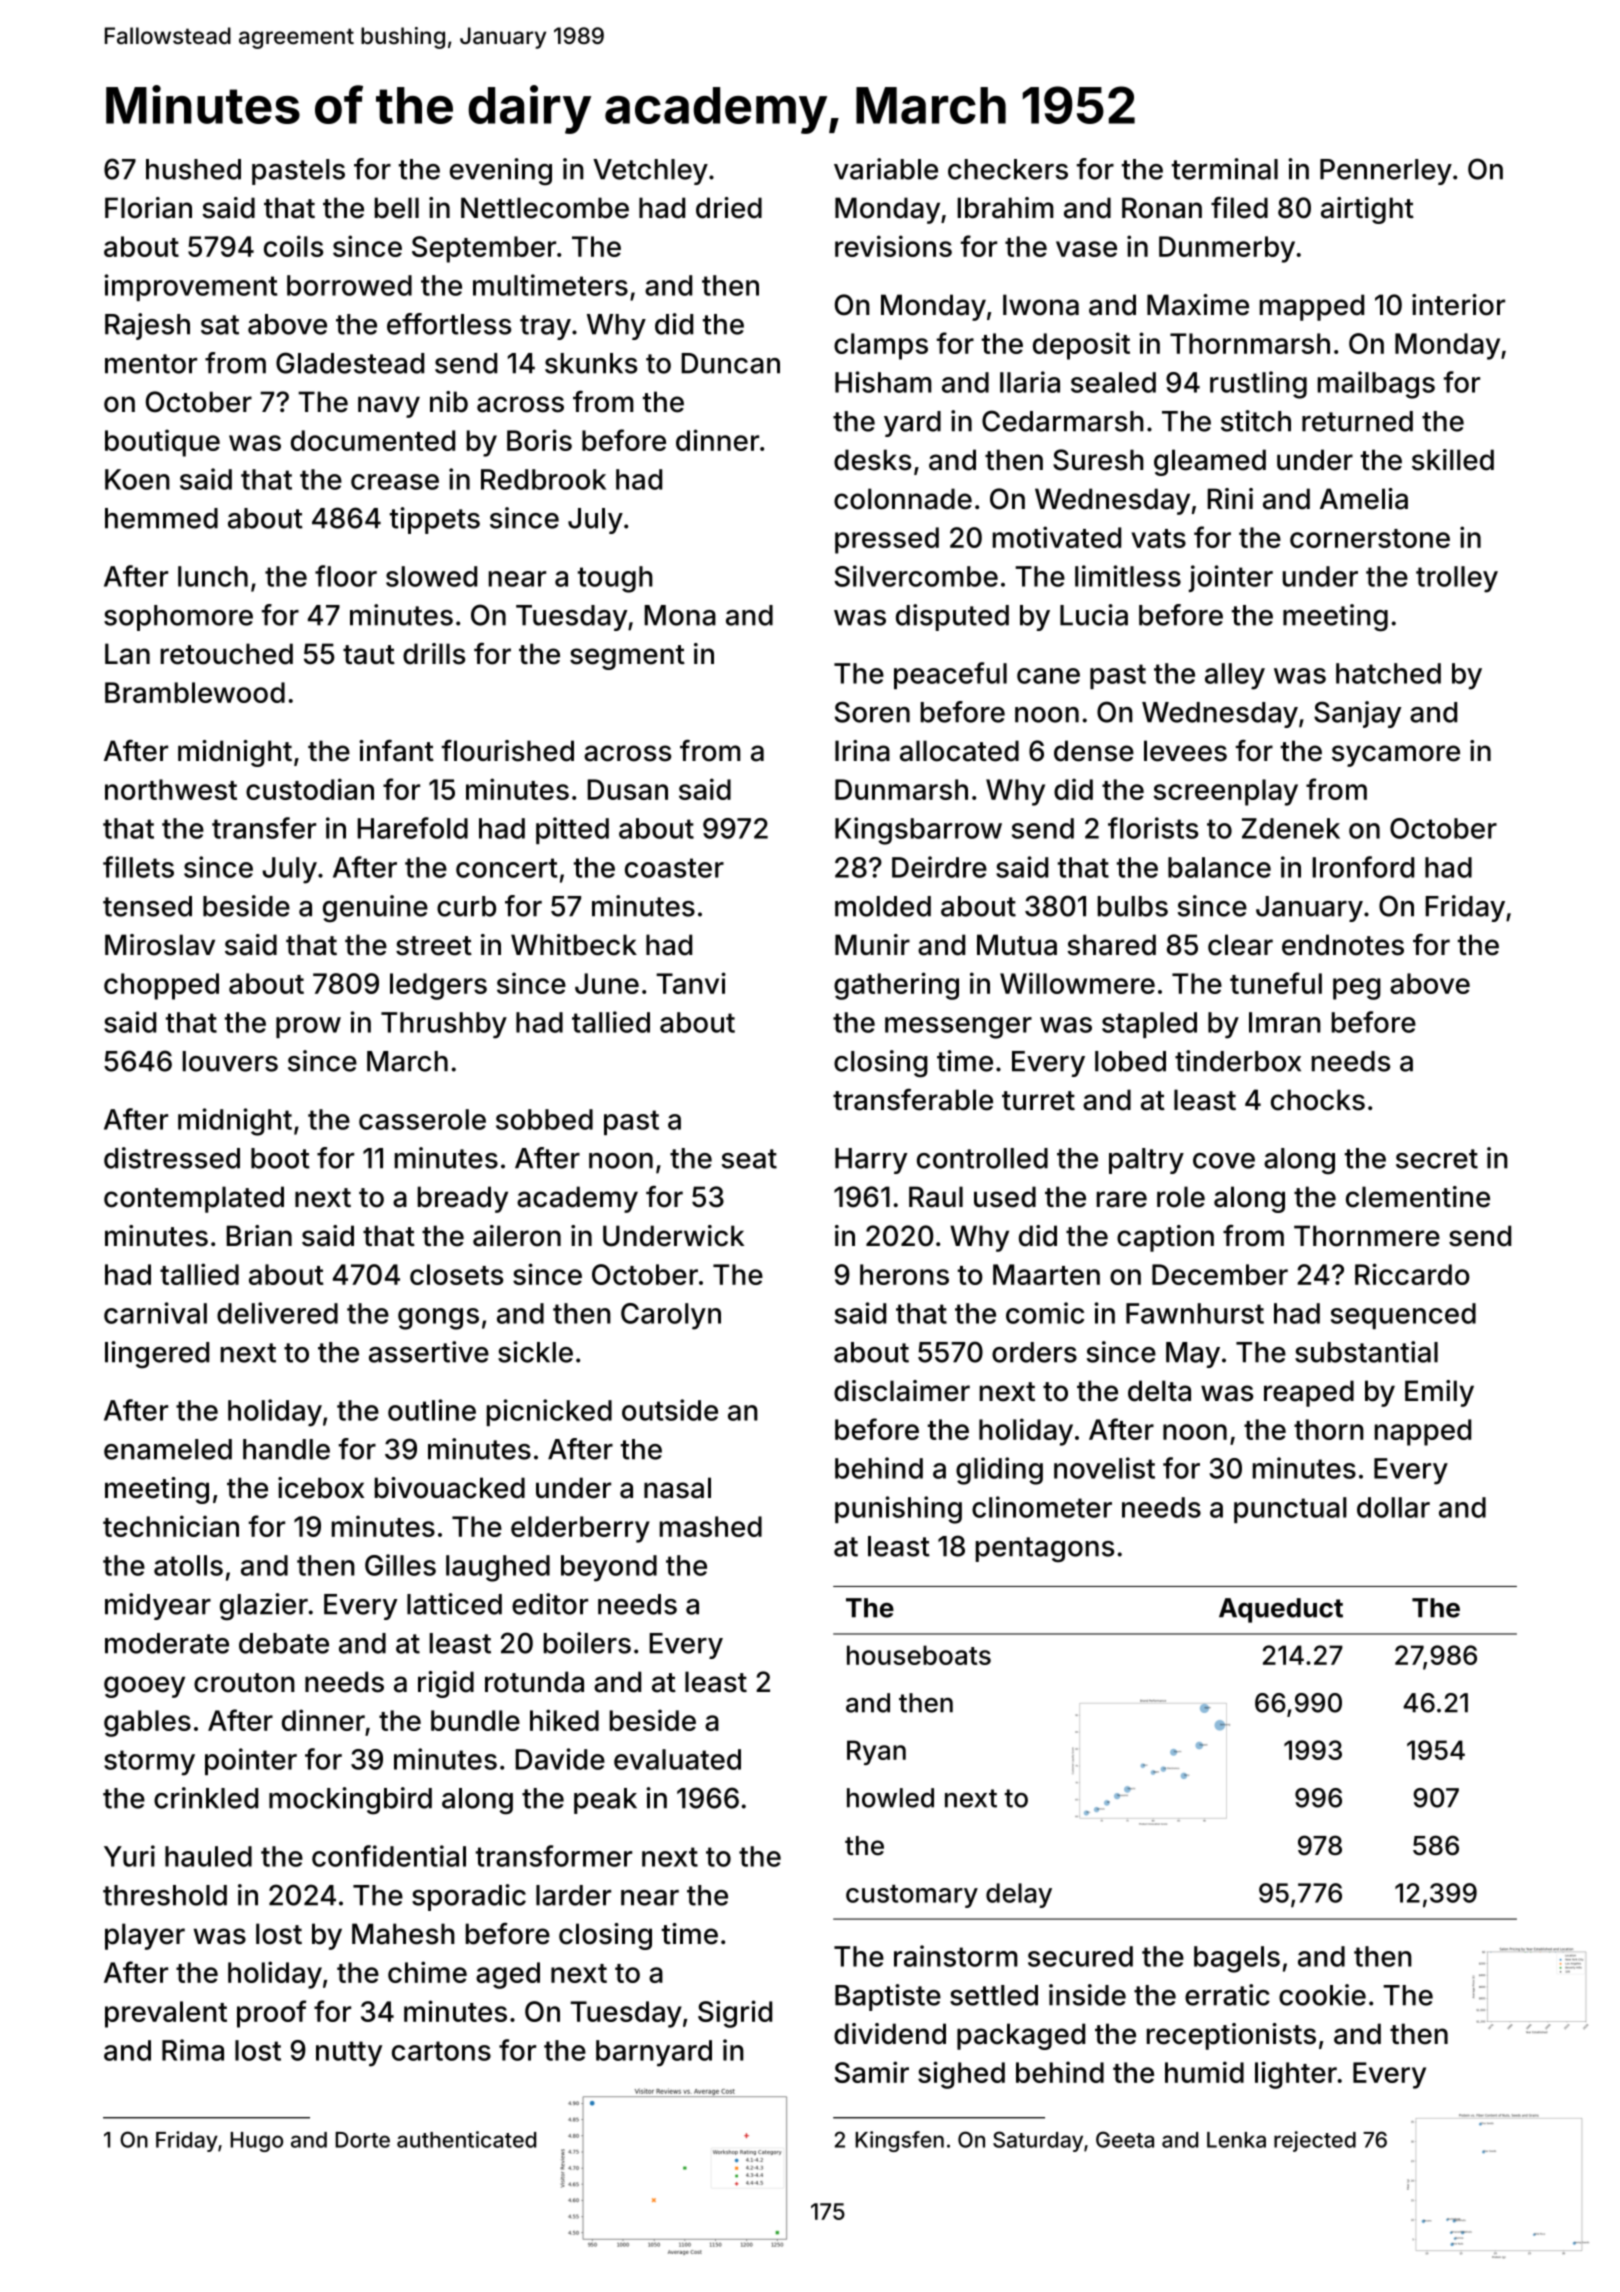 This image has height=2292, width=1620. What do you see at coordinates (193, 169) in the image?
I see `hushed` at bounding box center [193, 169].
